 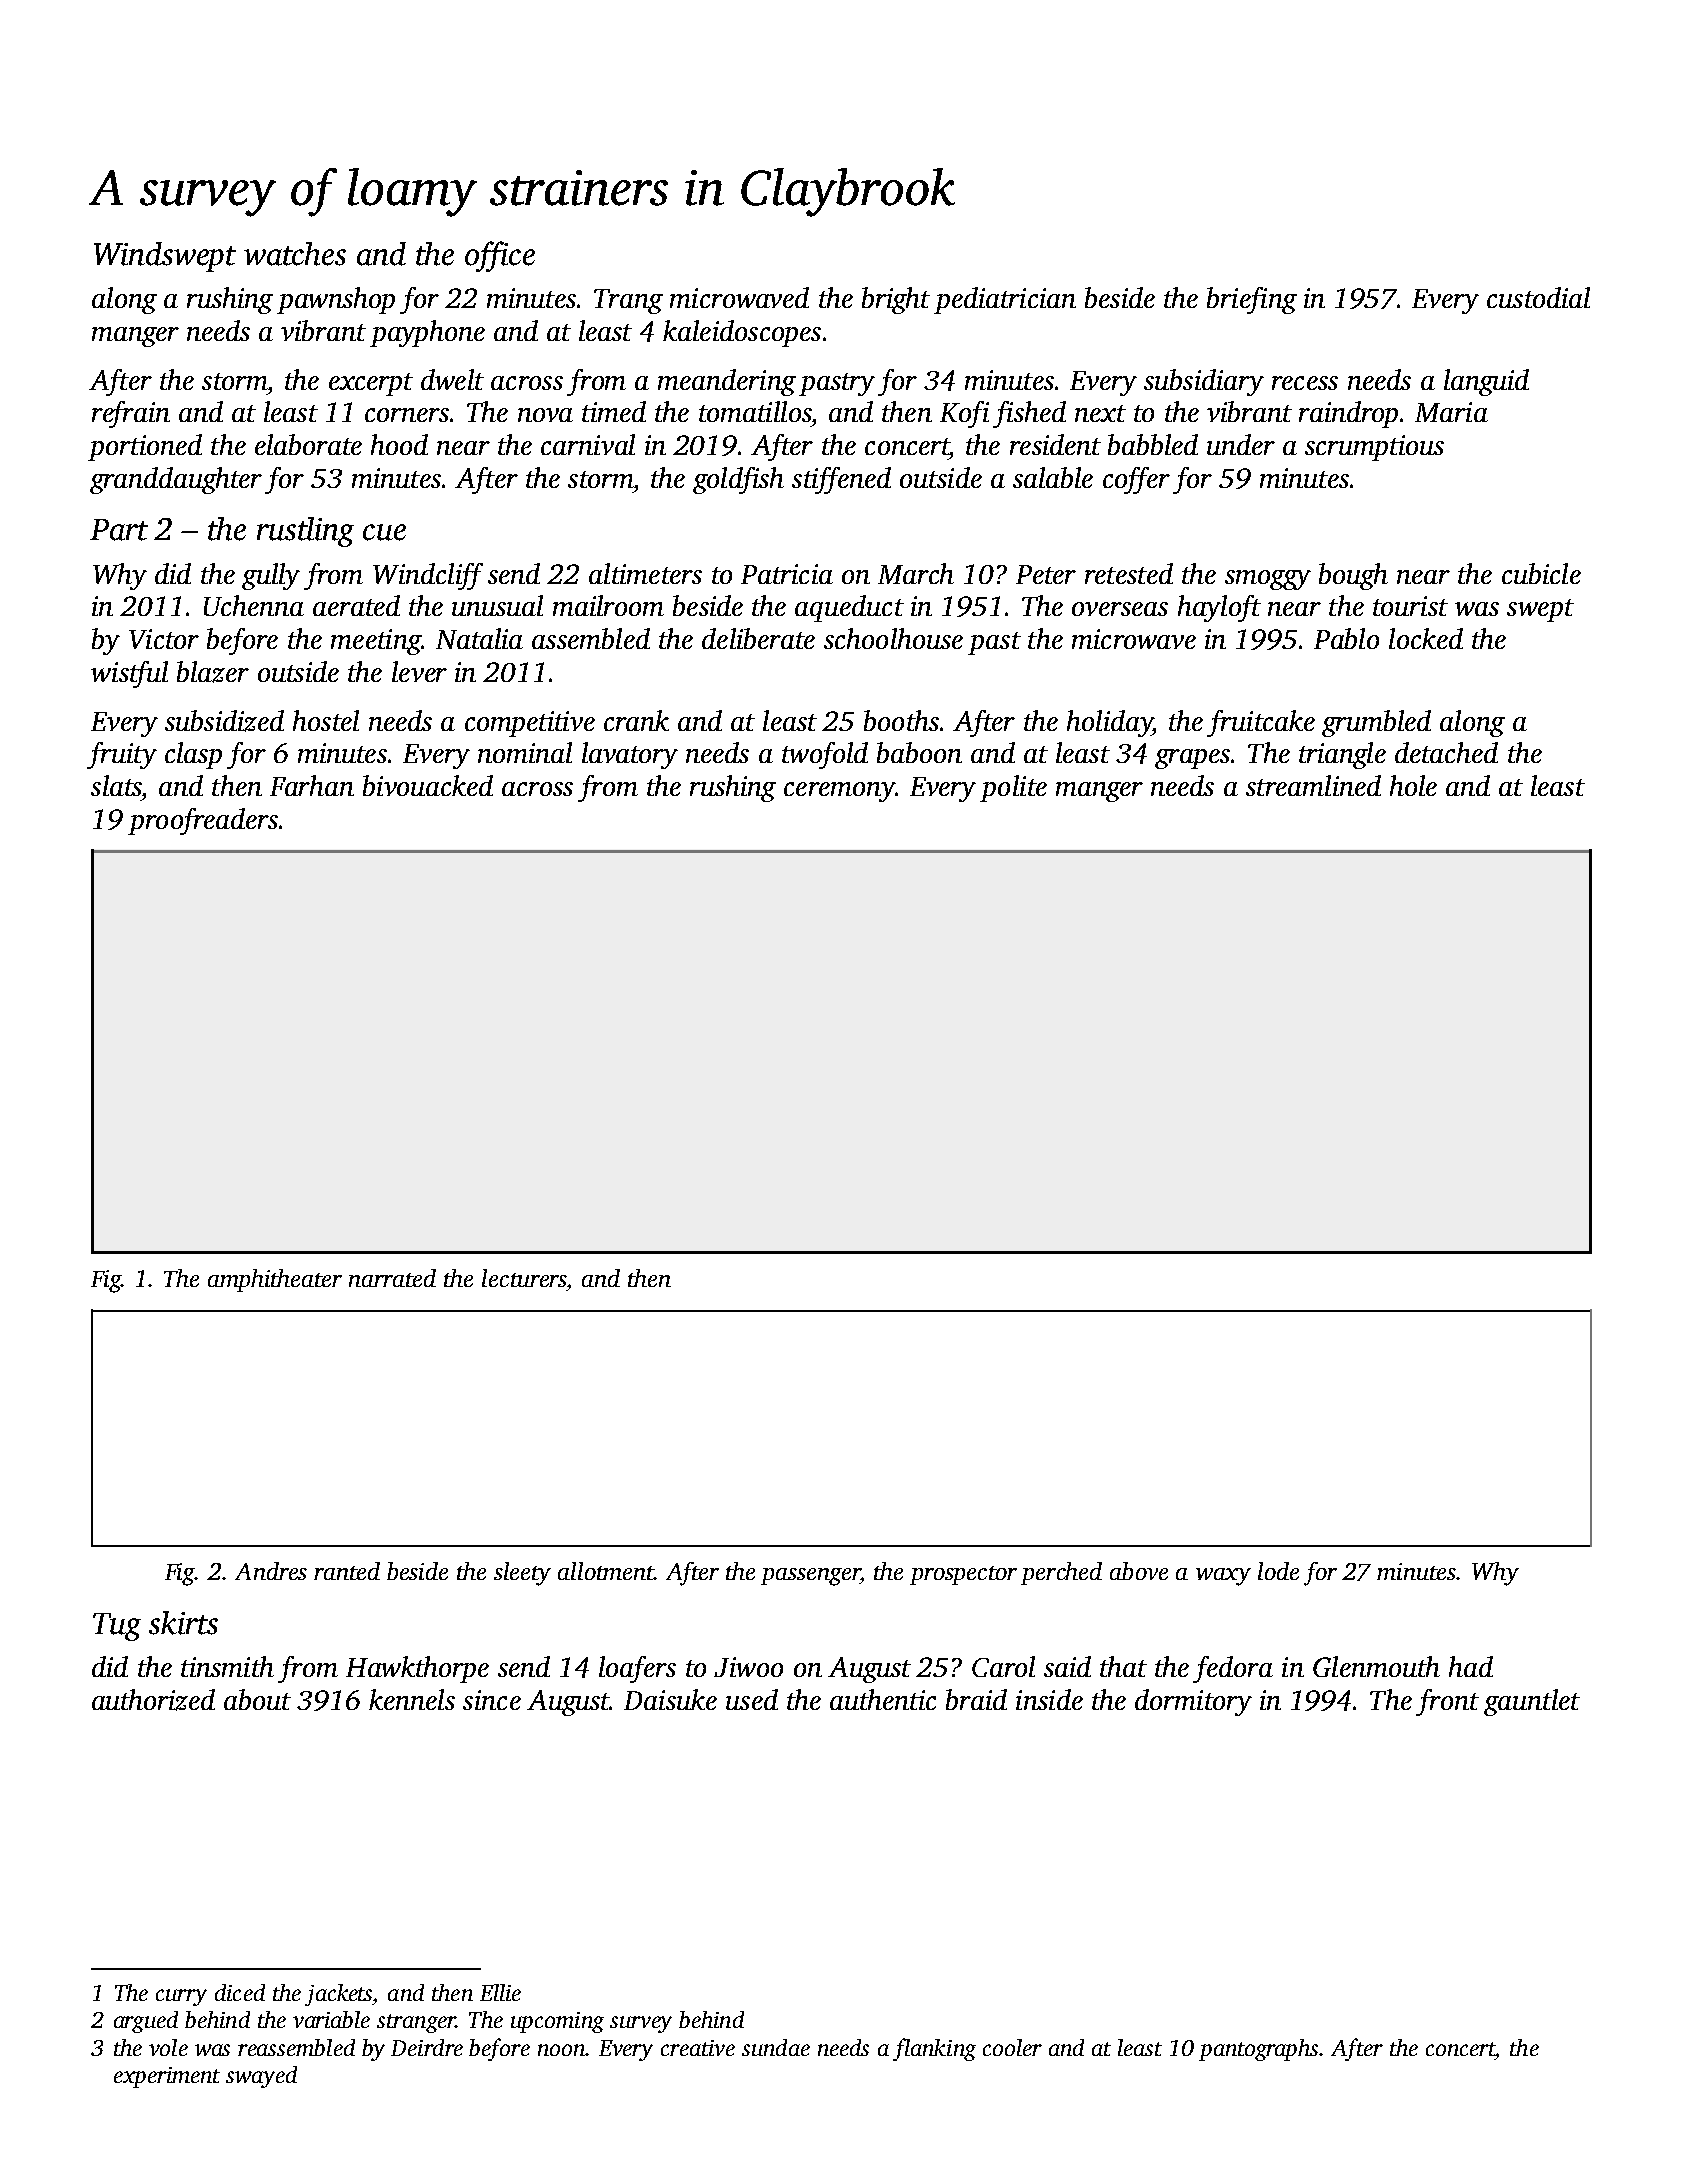 I want to click on hole, so click(x=1413, y=785).
